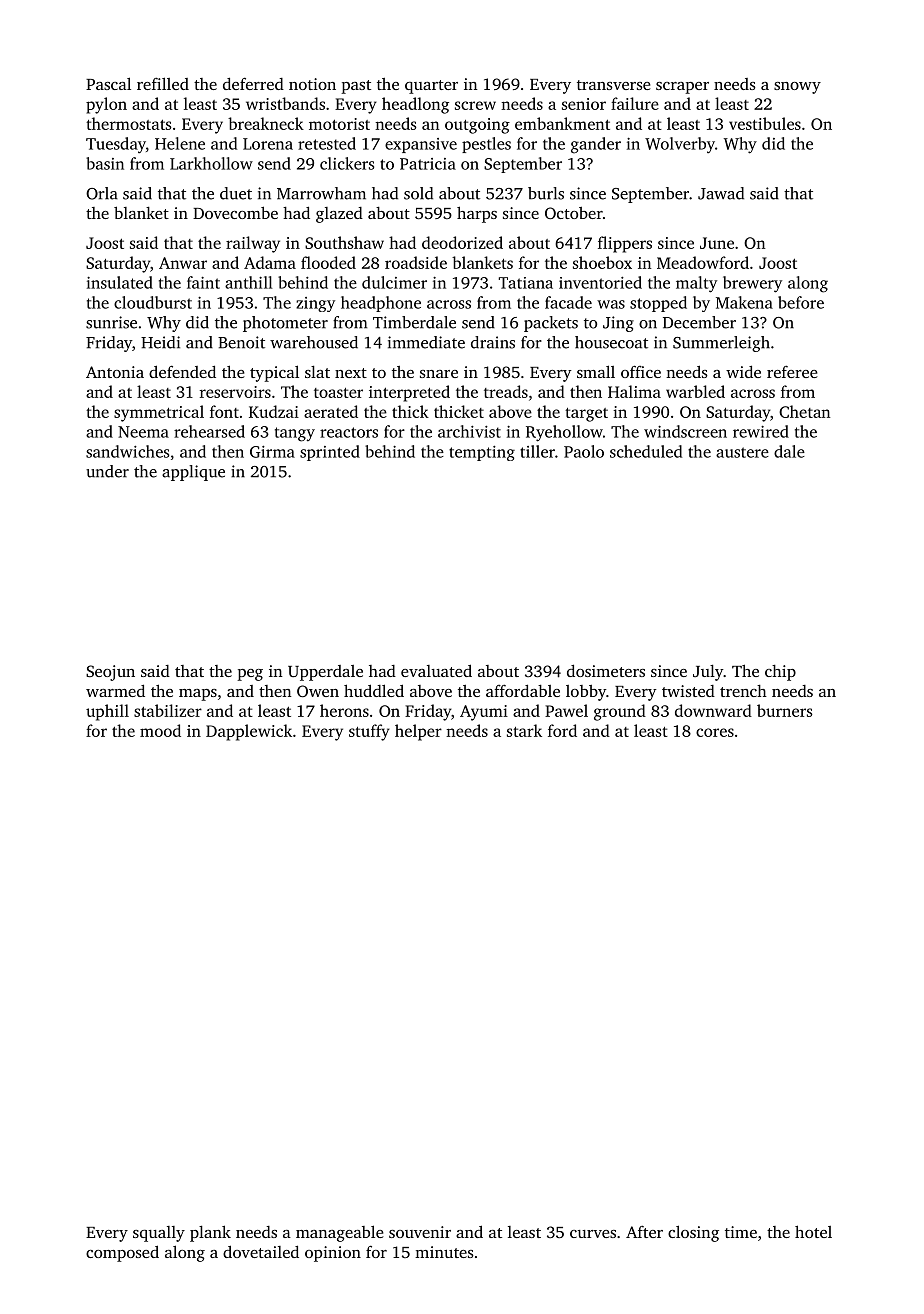  Describe the element at coordinates (160, 730) in the image. I see `mood` at that location.
